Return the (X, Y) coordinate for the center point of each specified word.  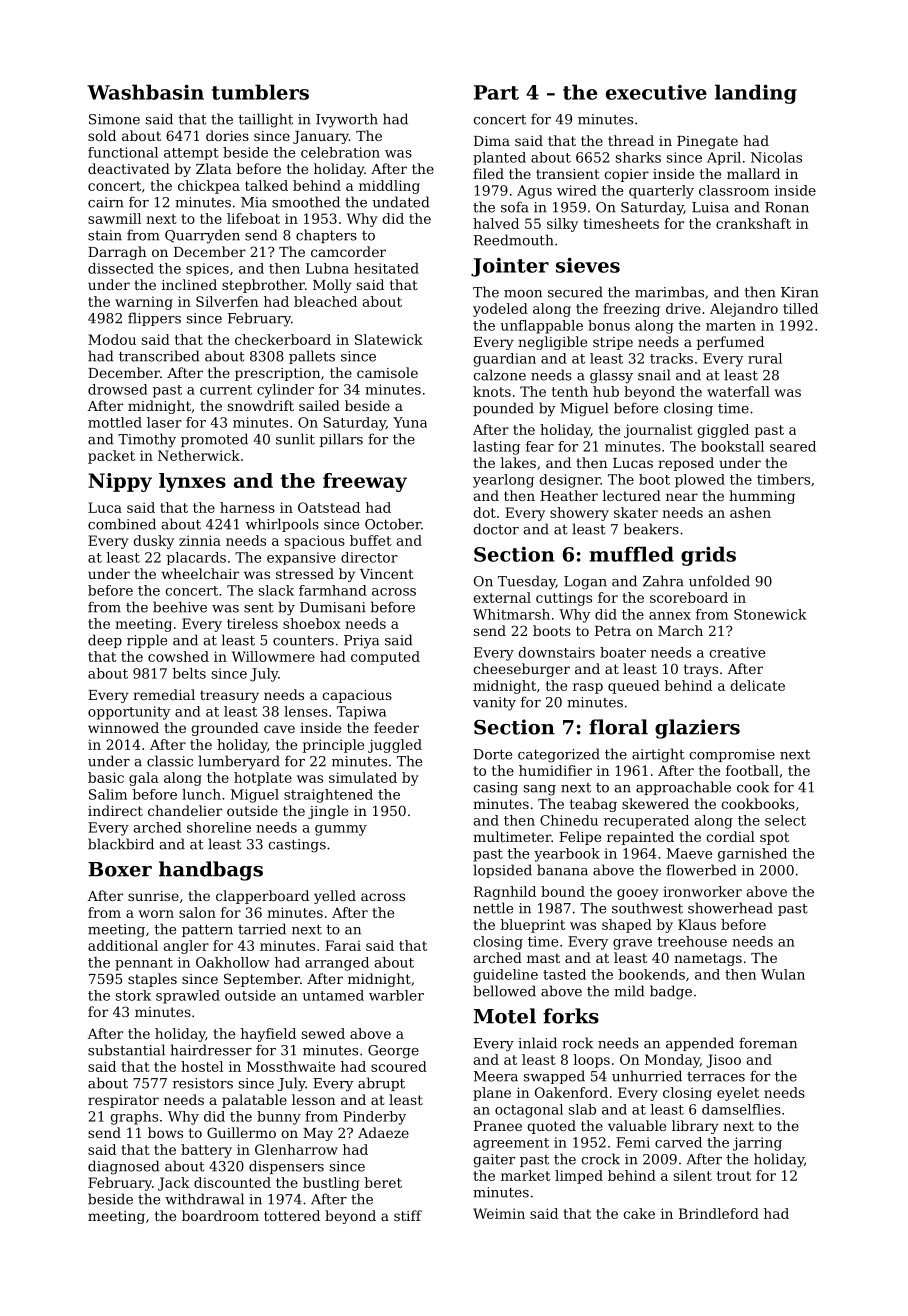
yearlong (503, 481)
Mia (254, 202)
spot (774, 838)
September (262, 980)
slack (276, 590)
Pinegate (707, 142)
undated (400, 202)
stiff (408, 1215)
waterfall (738, 391)
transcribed (159, 356)
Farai (343, 945)
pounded (503, 409)
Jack (174, 1184)
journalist (658, 431)
